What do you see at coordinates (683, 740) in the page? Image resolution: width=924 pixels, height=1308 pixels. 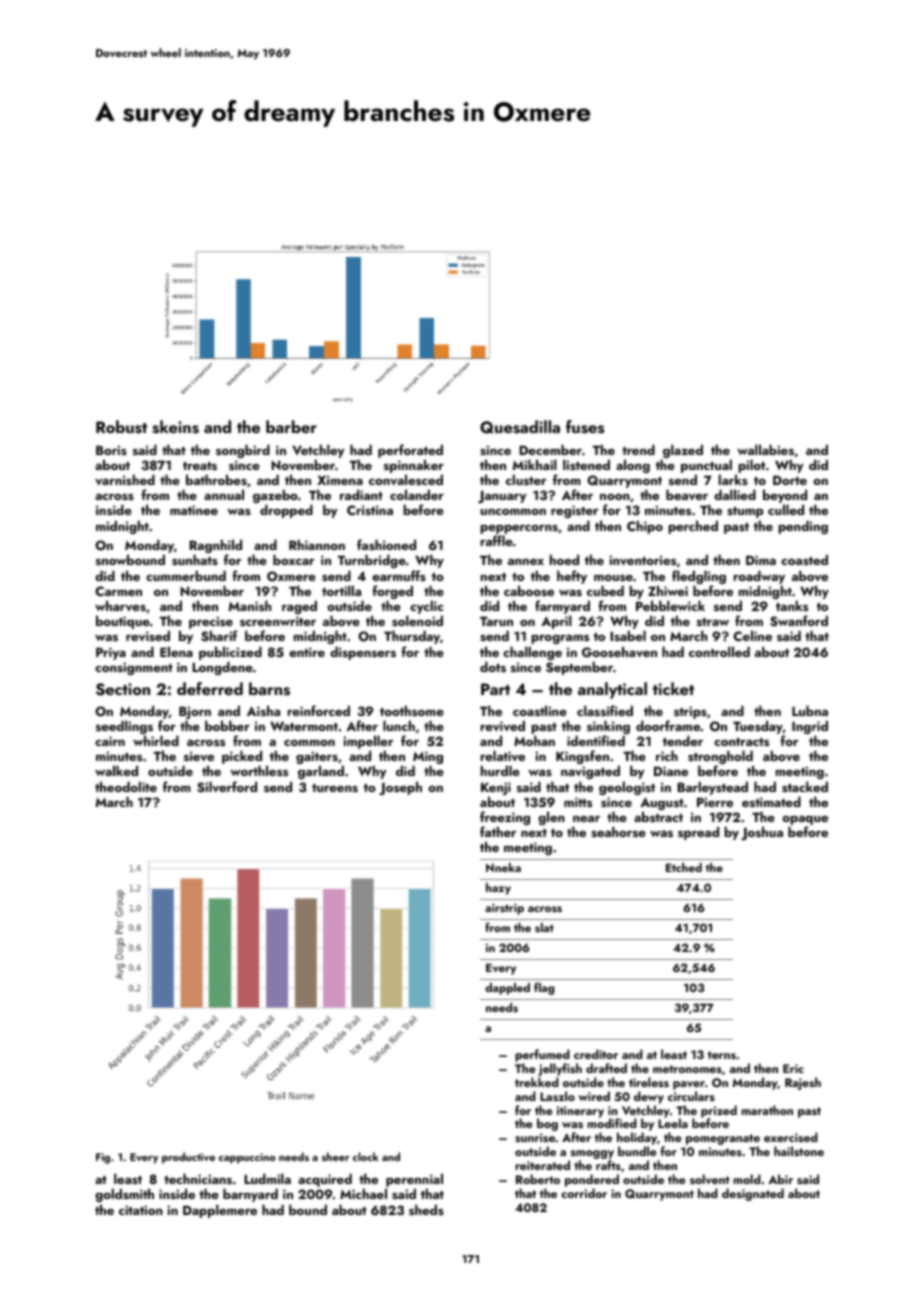 I see `tender` at bounding box center [683, 740].
